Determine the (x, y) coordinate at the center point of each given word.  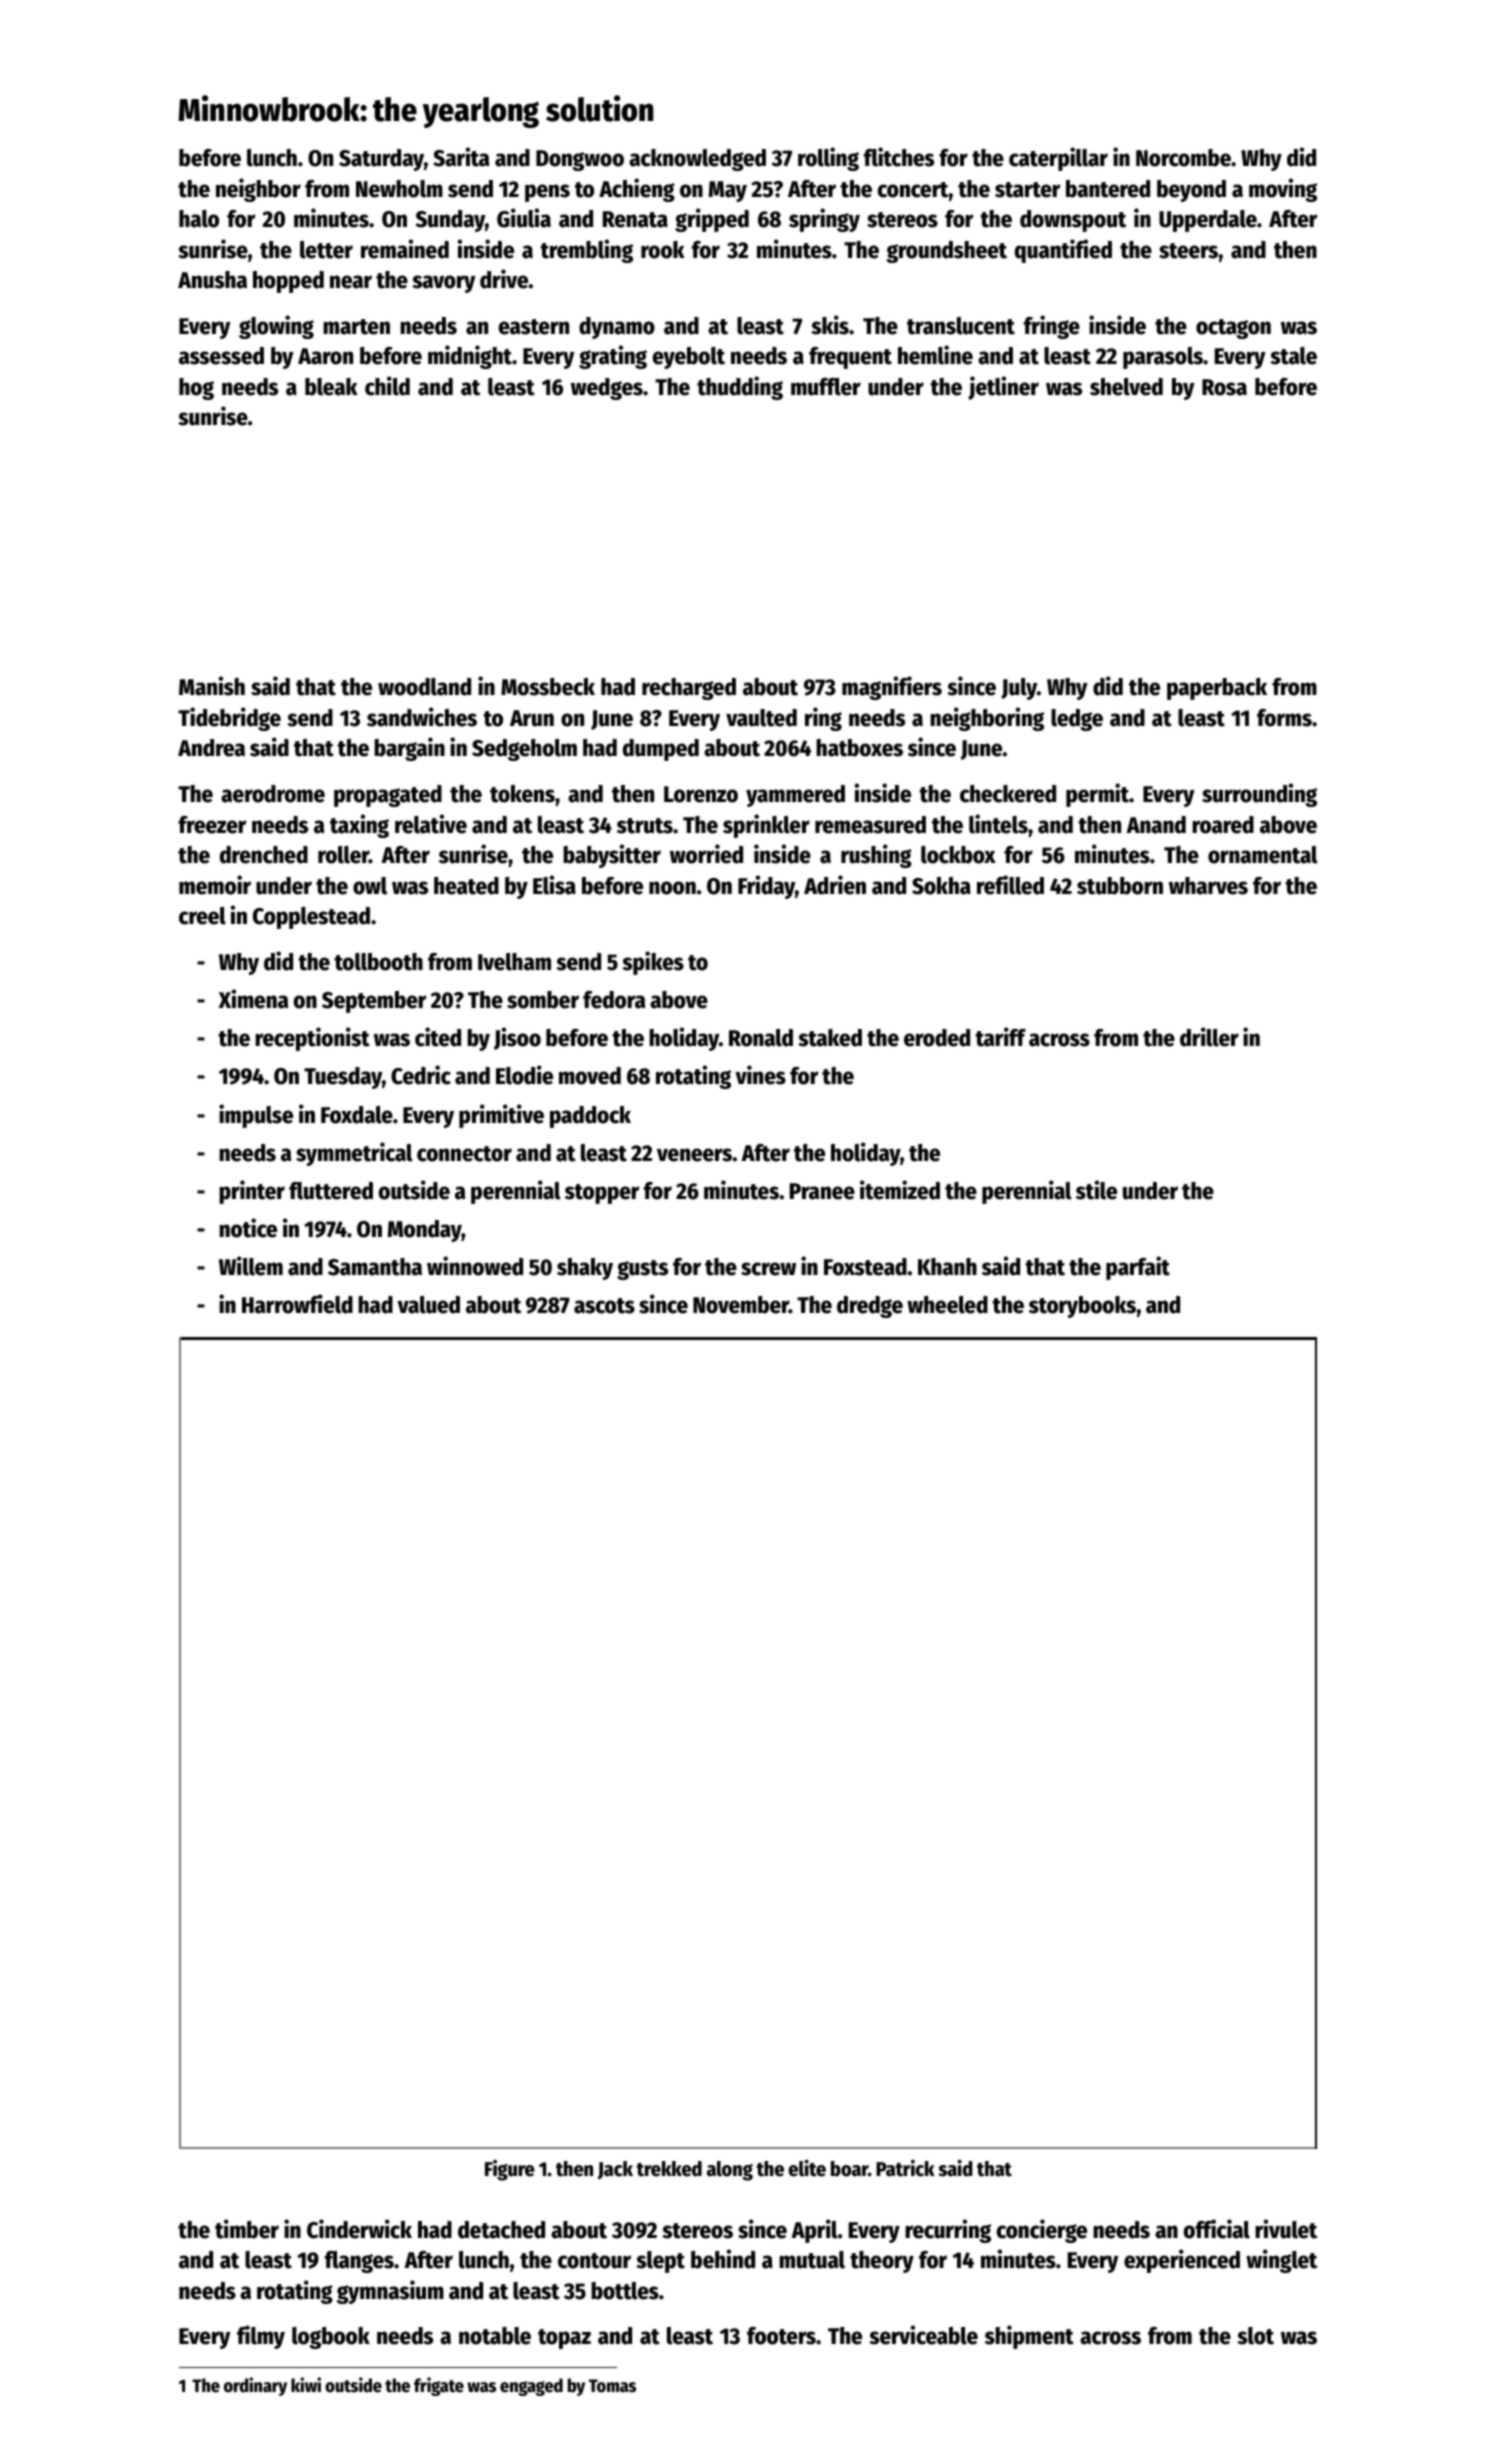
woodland (424, 687)
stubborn (1120, 886)
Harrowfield (297, 1304)
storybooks (1082, 1307)
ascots (604, 1306)
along (730, 2171)
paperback (1217, 689)
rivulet (1286, 2229)
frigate (439, 2386)
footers (781, 2336)
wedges (607, 389)
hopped (288, 282)
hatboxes (859, 748)
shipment (1029, 2337)
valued (428, 1305)
